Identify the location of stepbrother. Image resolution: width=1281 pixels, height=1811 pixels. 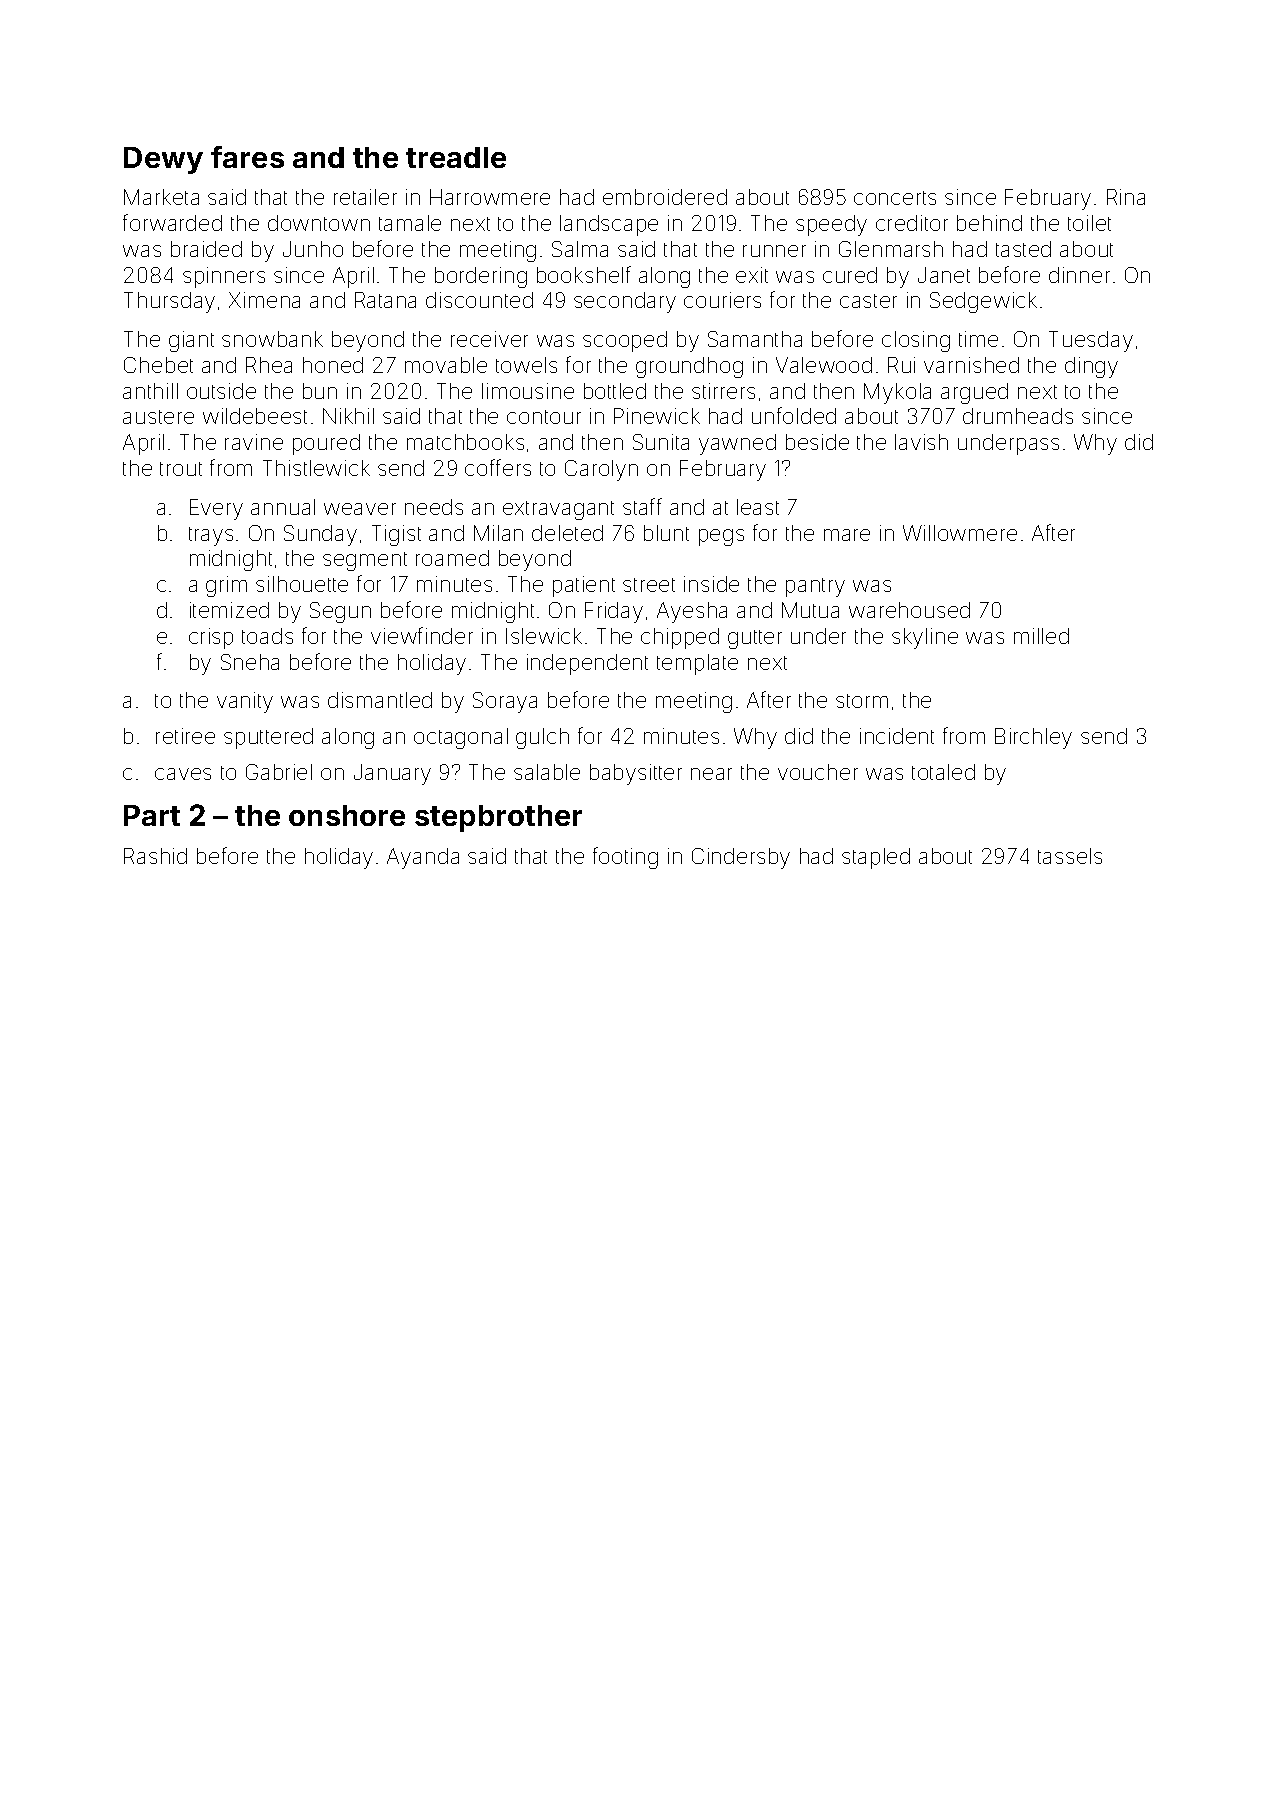
(498, 818).
